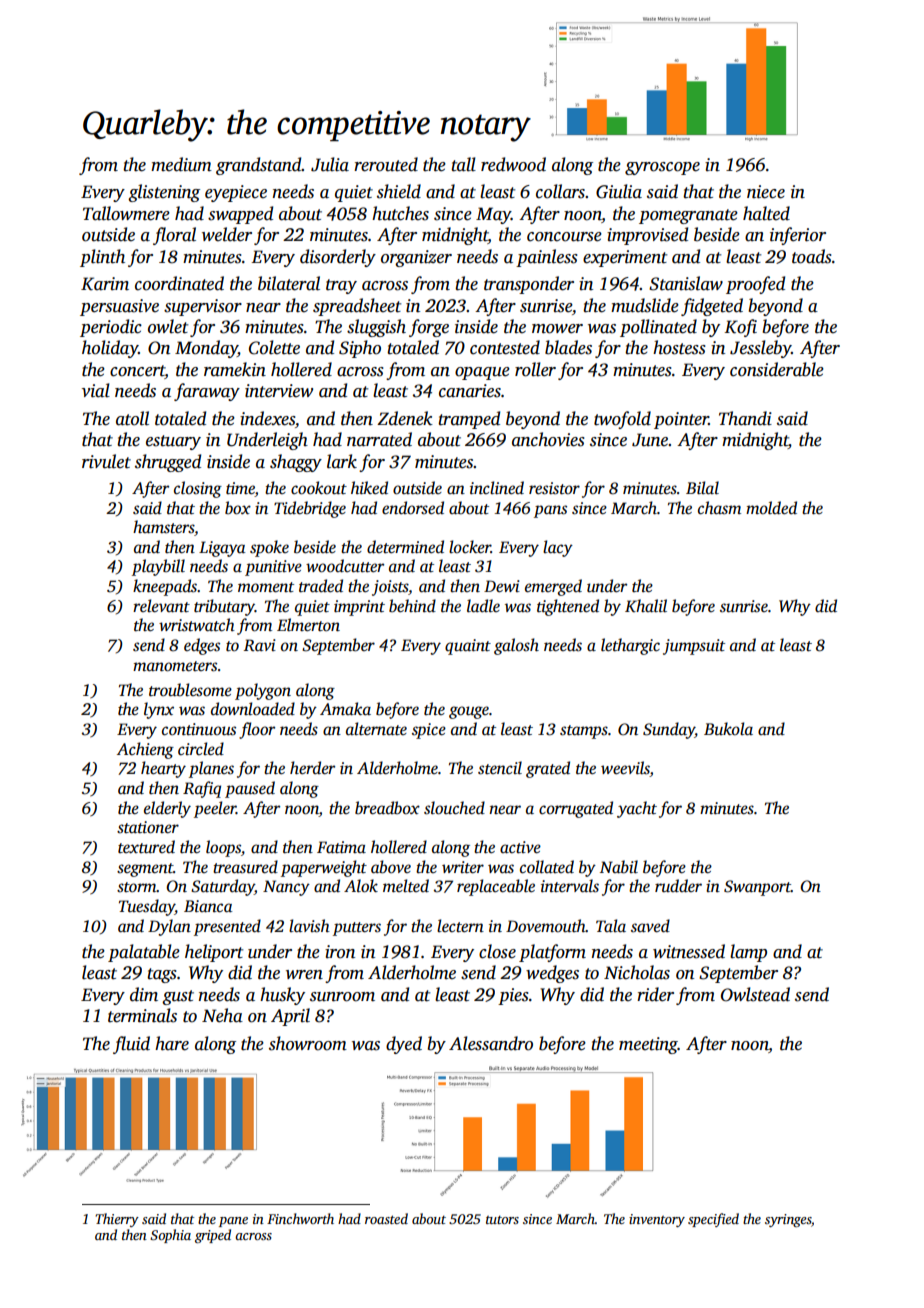  I want to click on dyed, so click(404, 1045).
